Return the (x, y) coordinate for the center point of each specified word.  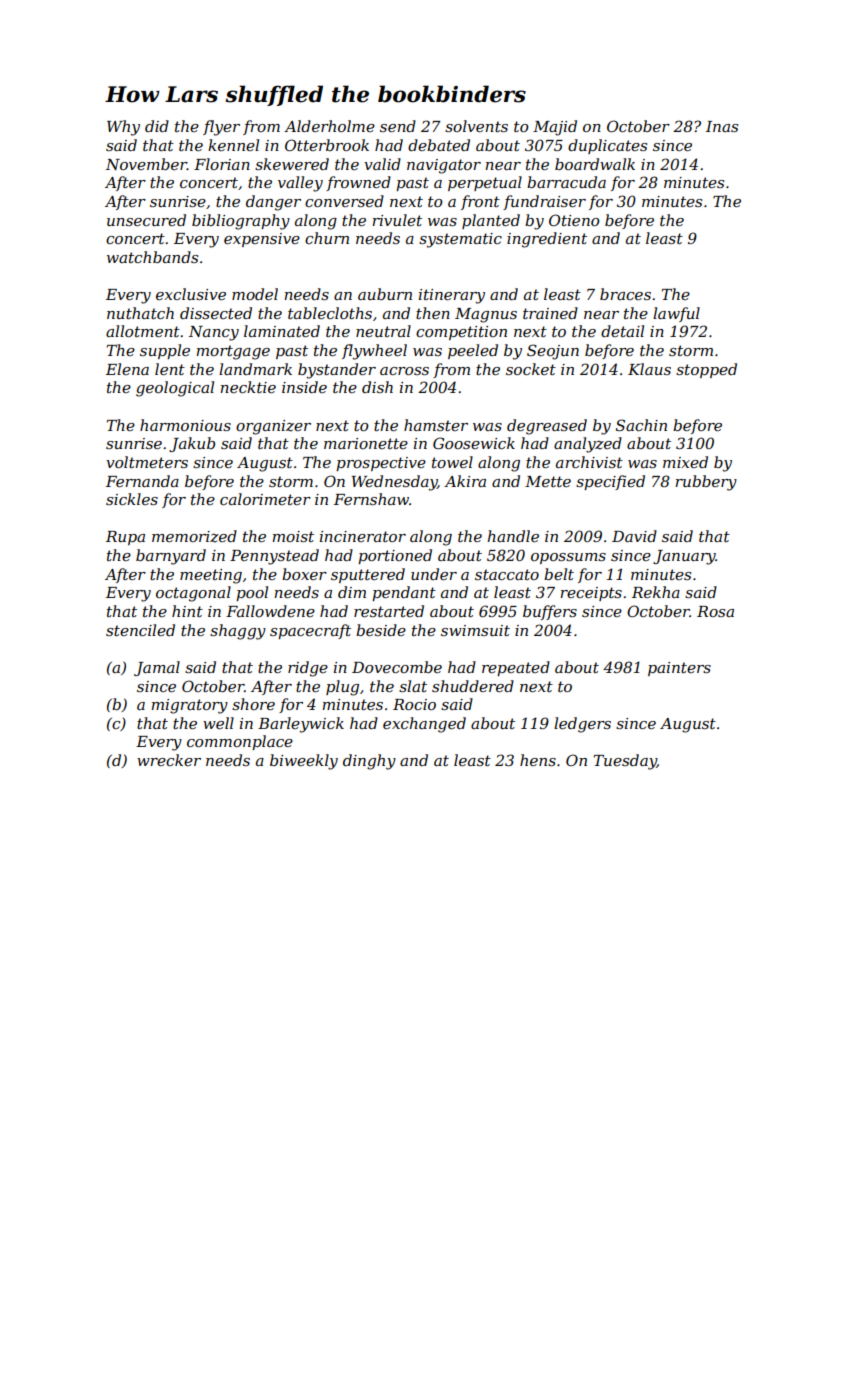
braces (625, 294)
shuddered (473, 686)
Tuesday (625, 762)
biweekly (304, 762)
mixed (685, 462)
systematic (460, 240)
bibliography (241, 222)
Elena (127, 369)
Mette (548, 481)
